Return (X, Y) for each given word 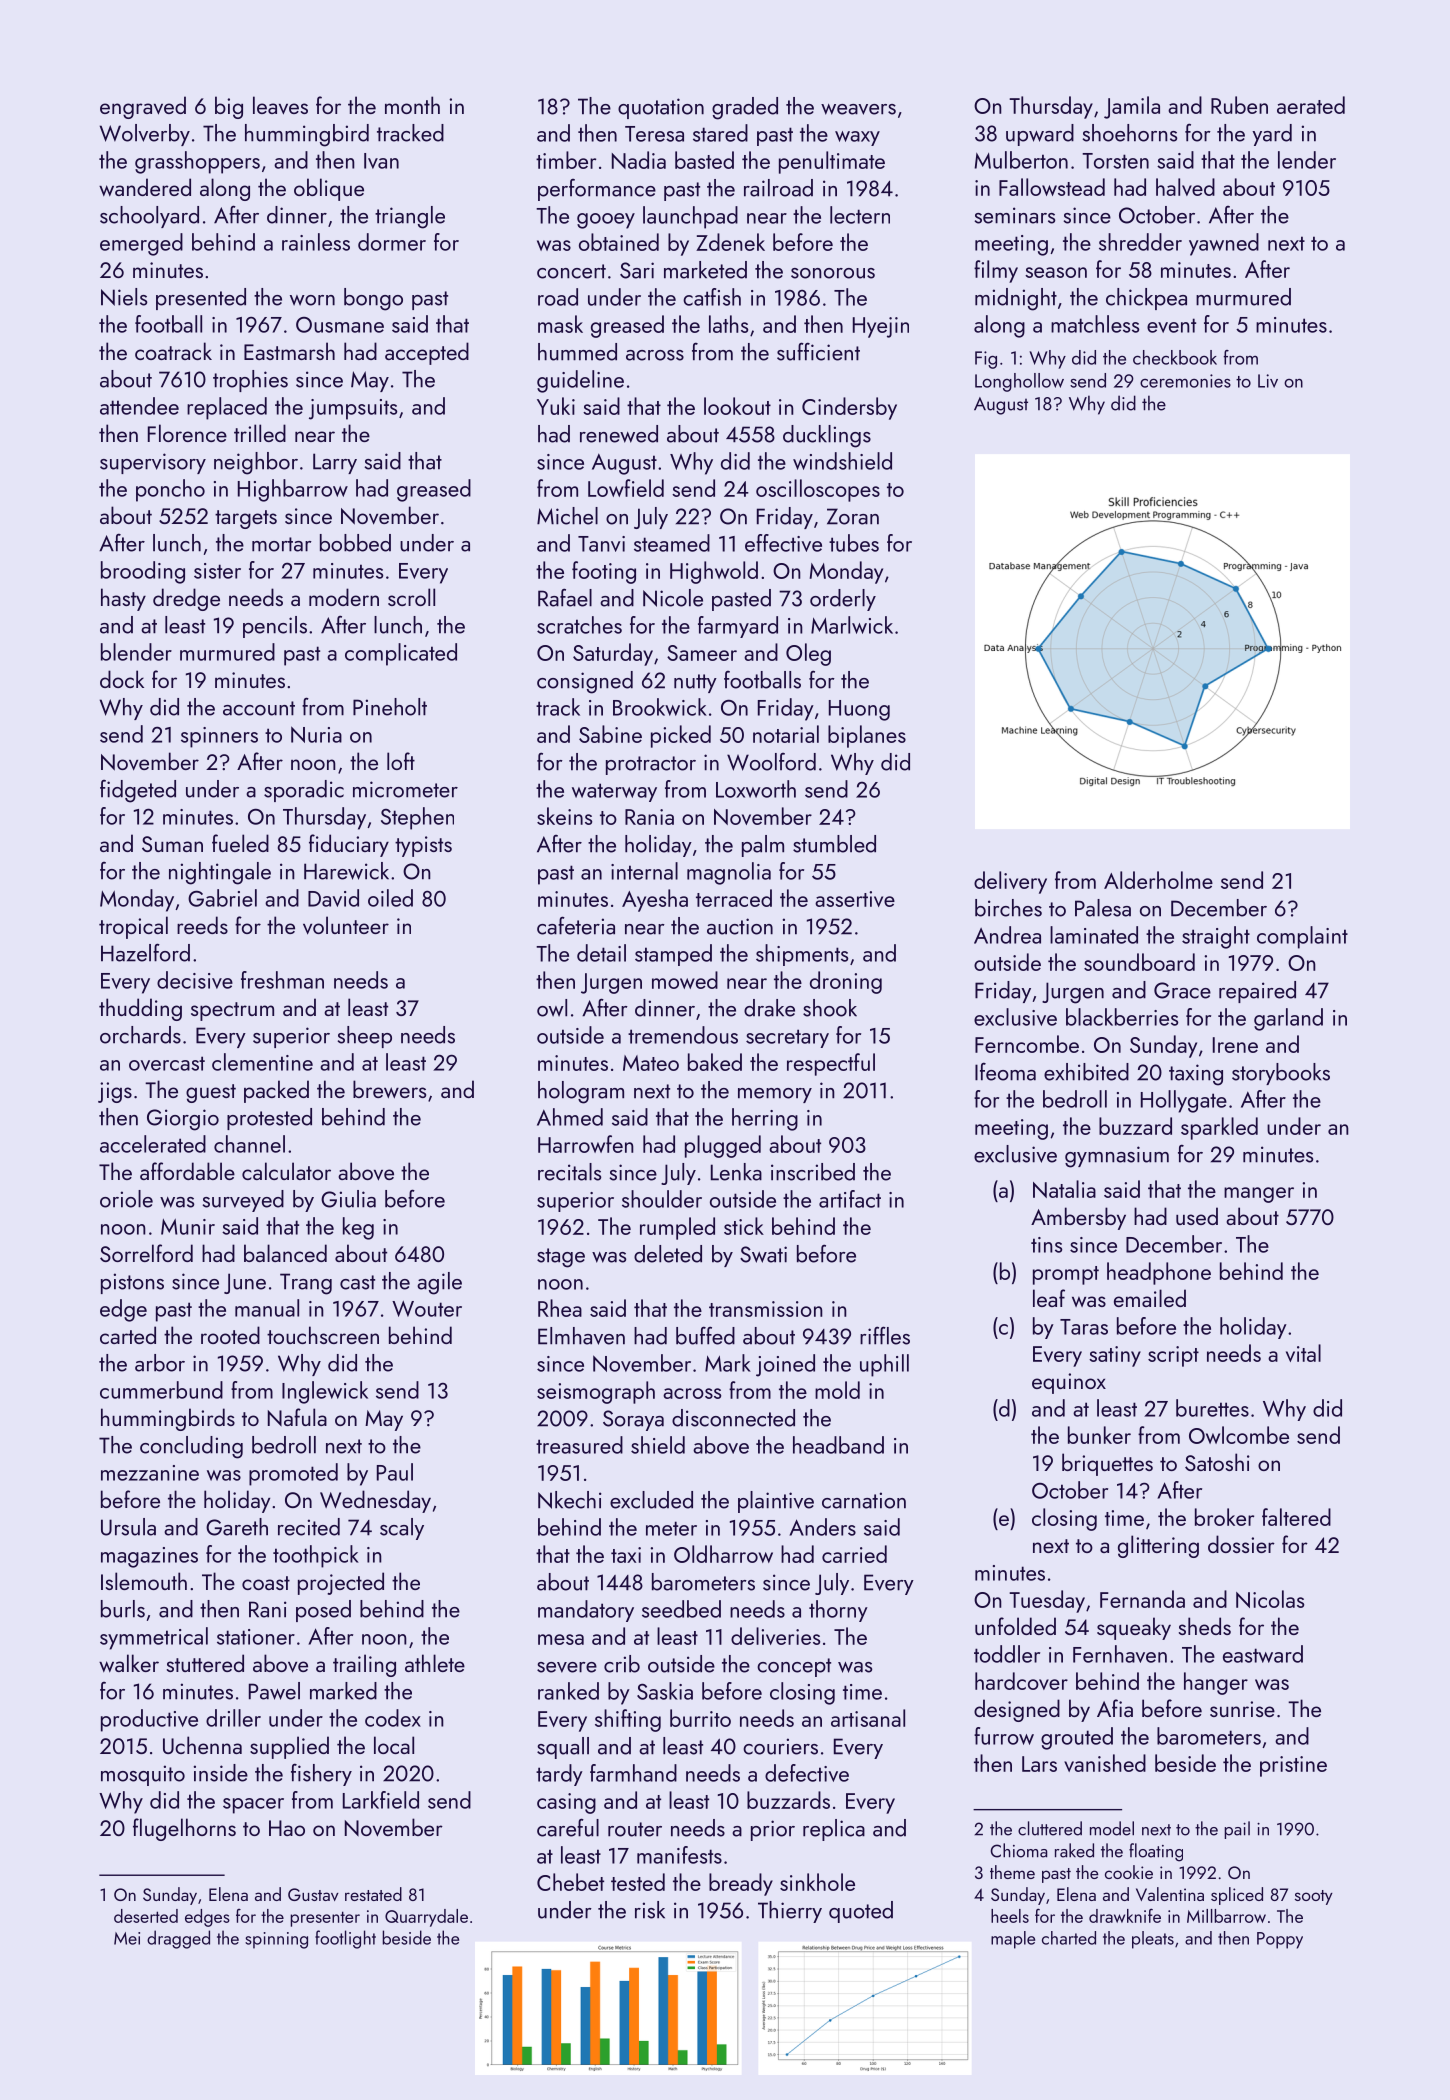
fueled (240, 843)
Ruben (1239, 105)
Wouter (427, 1308)
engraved (143, 107)
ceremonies (1185, 381)
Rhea (560, 1308)
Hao (287, 1828)
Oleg (808, 654)
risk (650, 1910)
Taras (1084, 1327)
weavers (858, 109)
